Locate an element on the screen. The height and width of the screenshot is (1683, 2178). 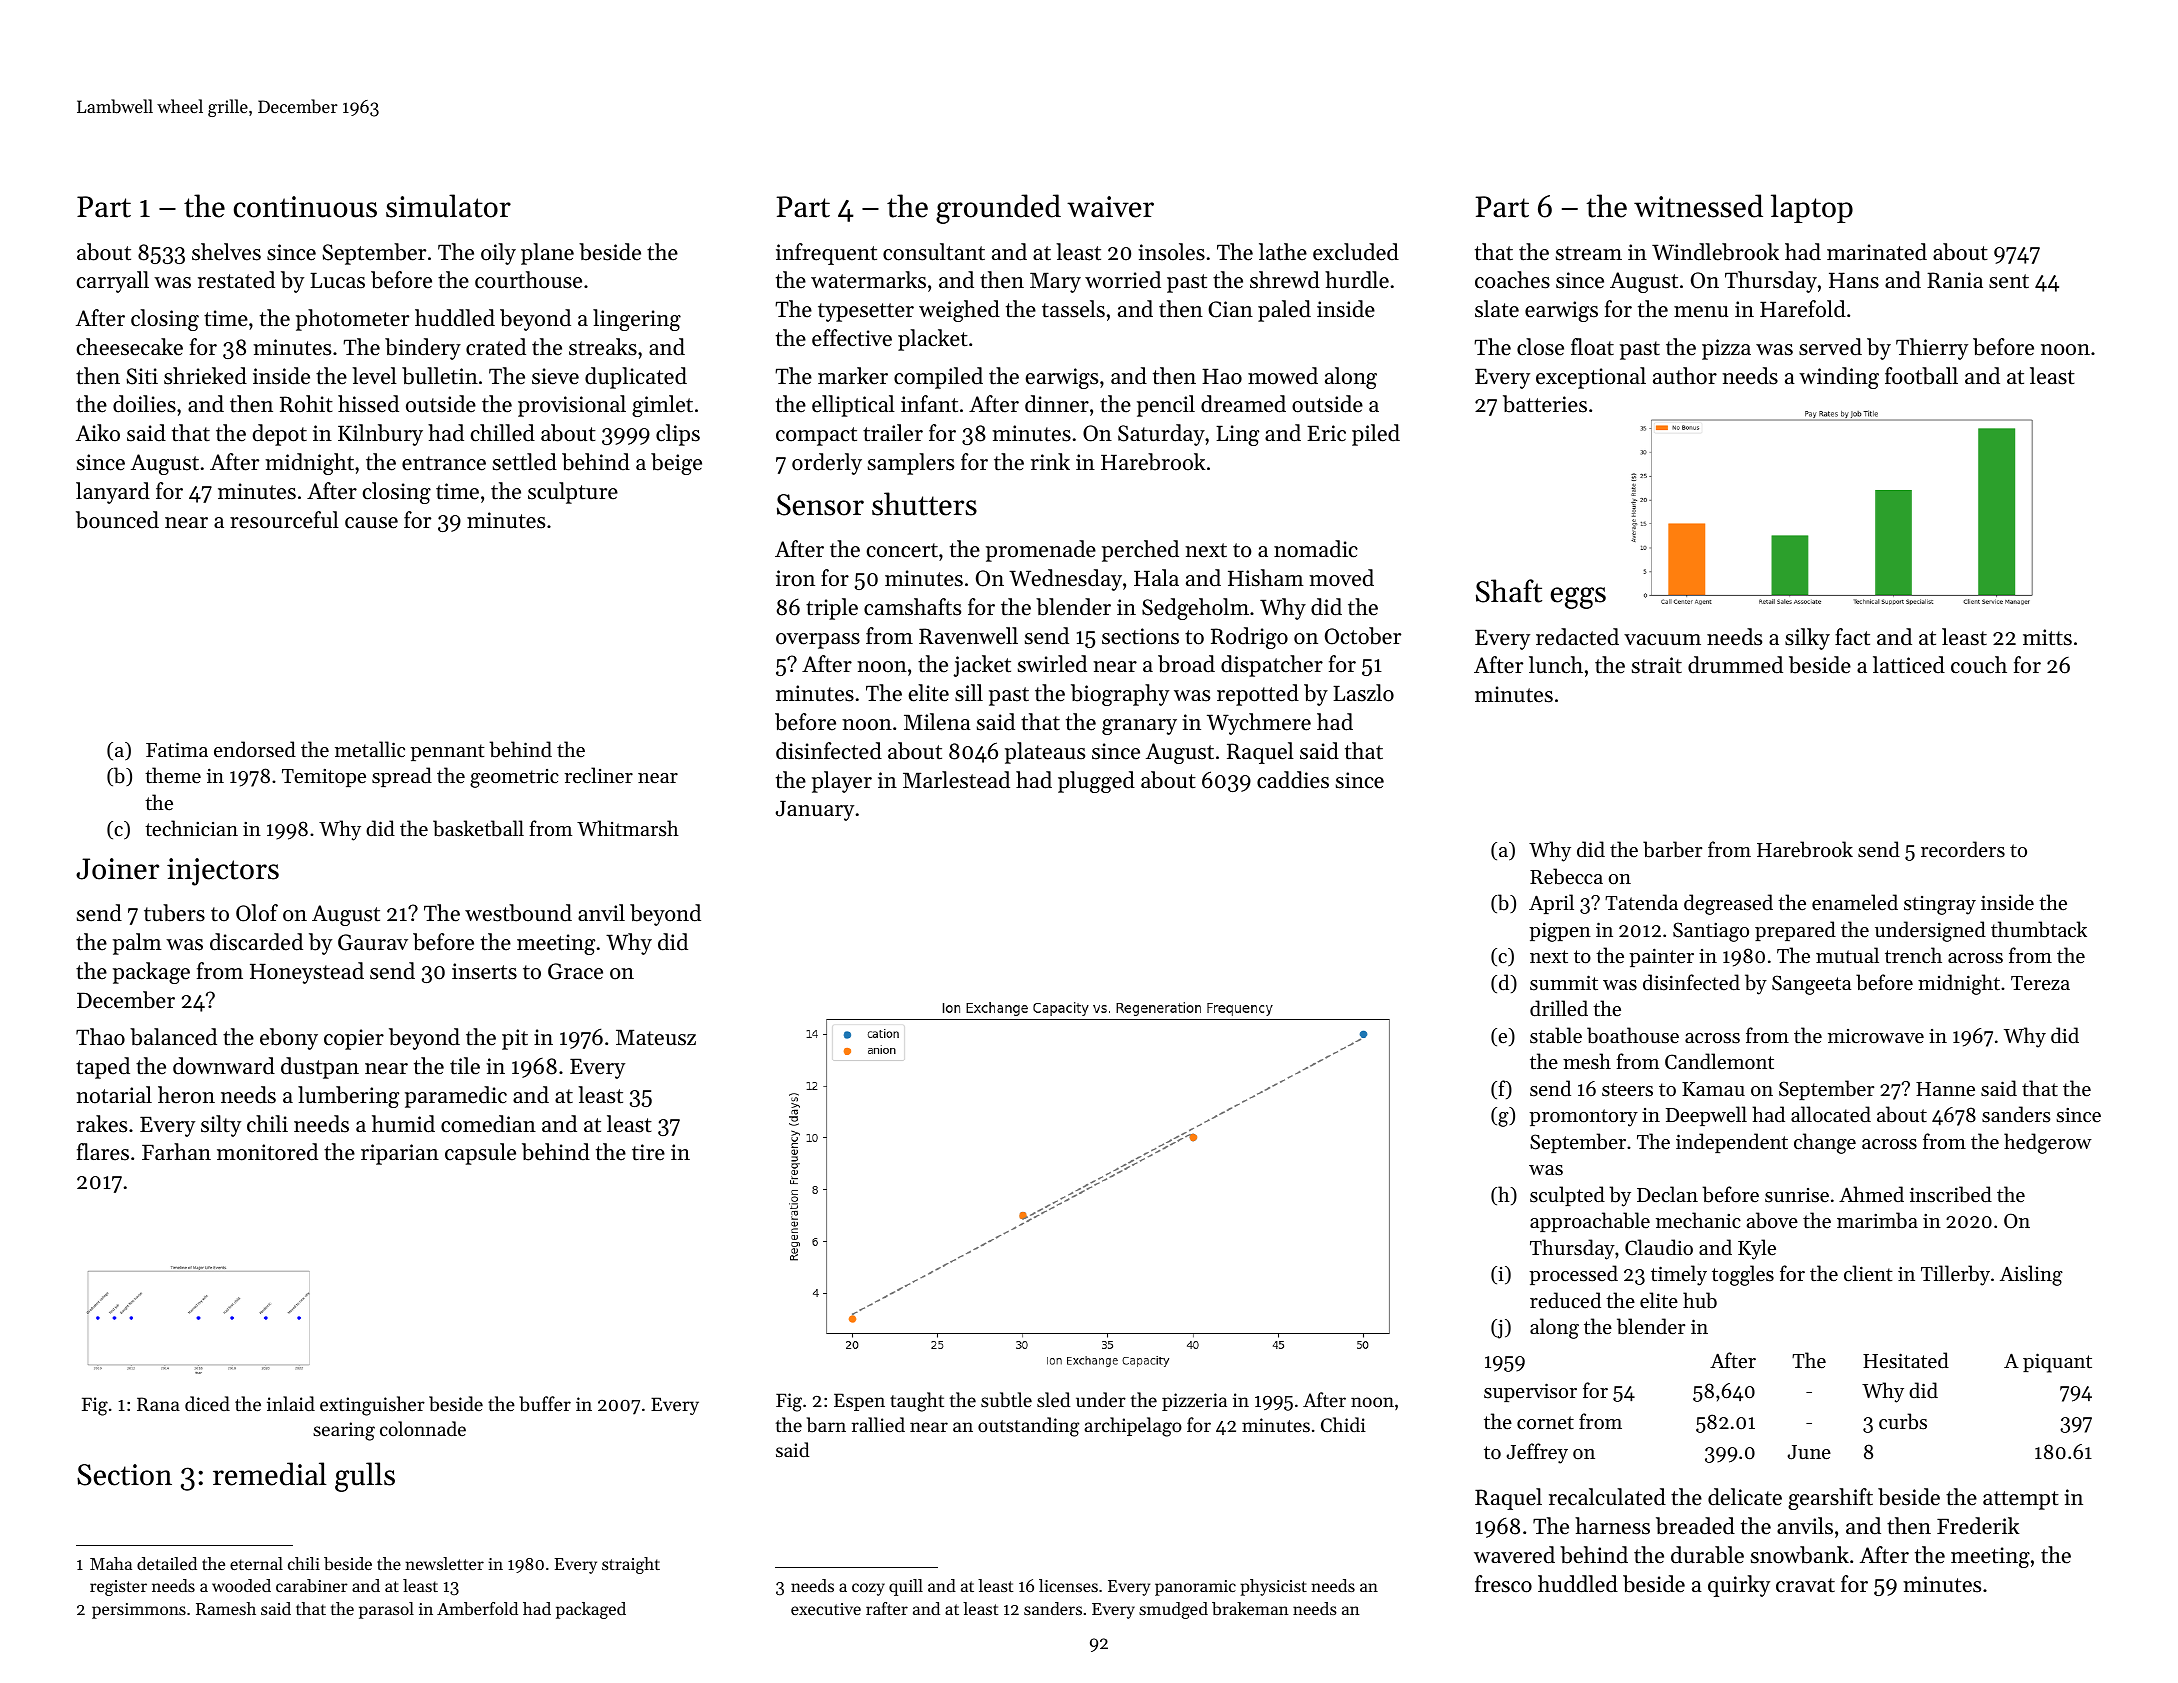
attempt is located at coordinates (2021, 1500).
